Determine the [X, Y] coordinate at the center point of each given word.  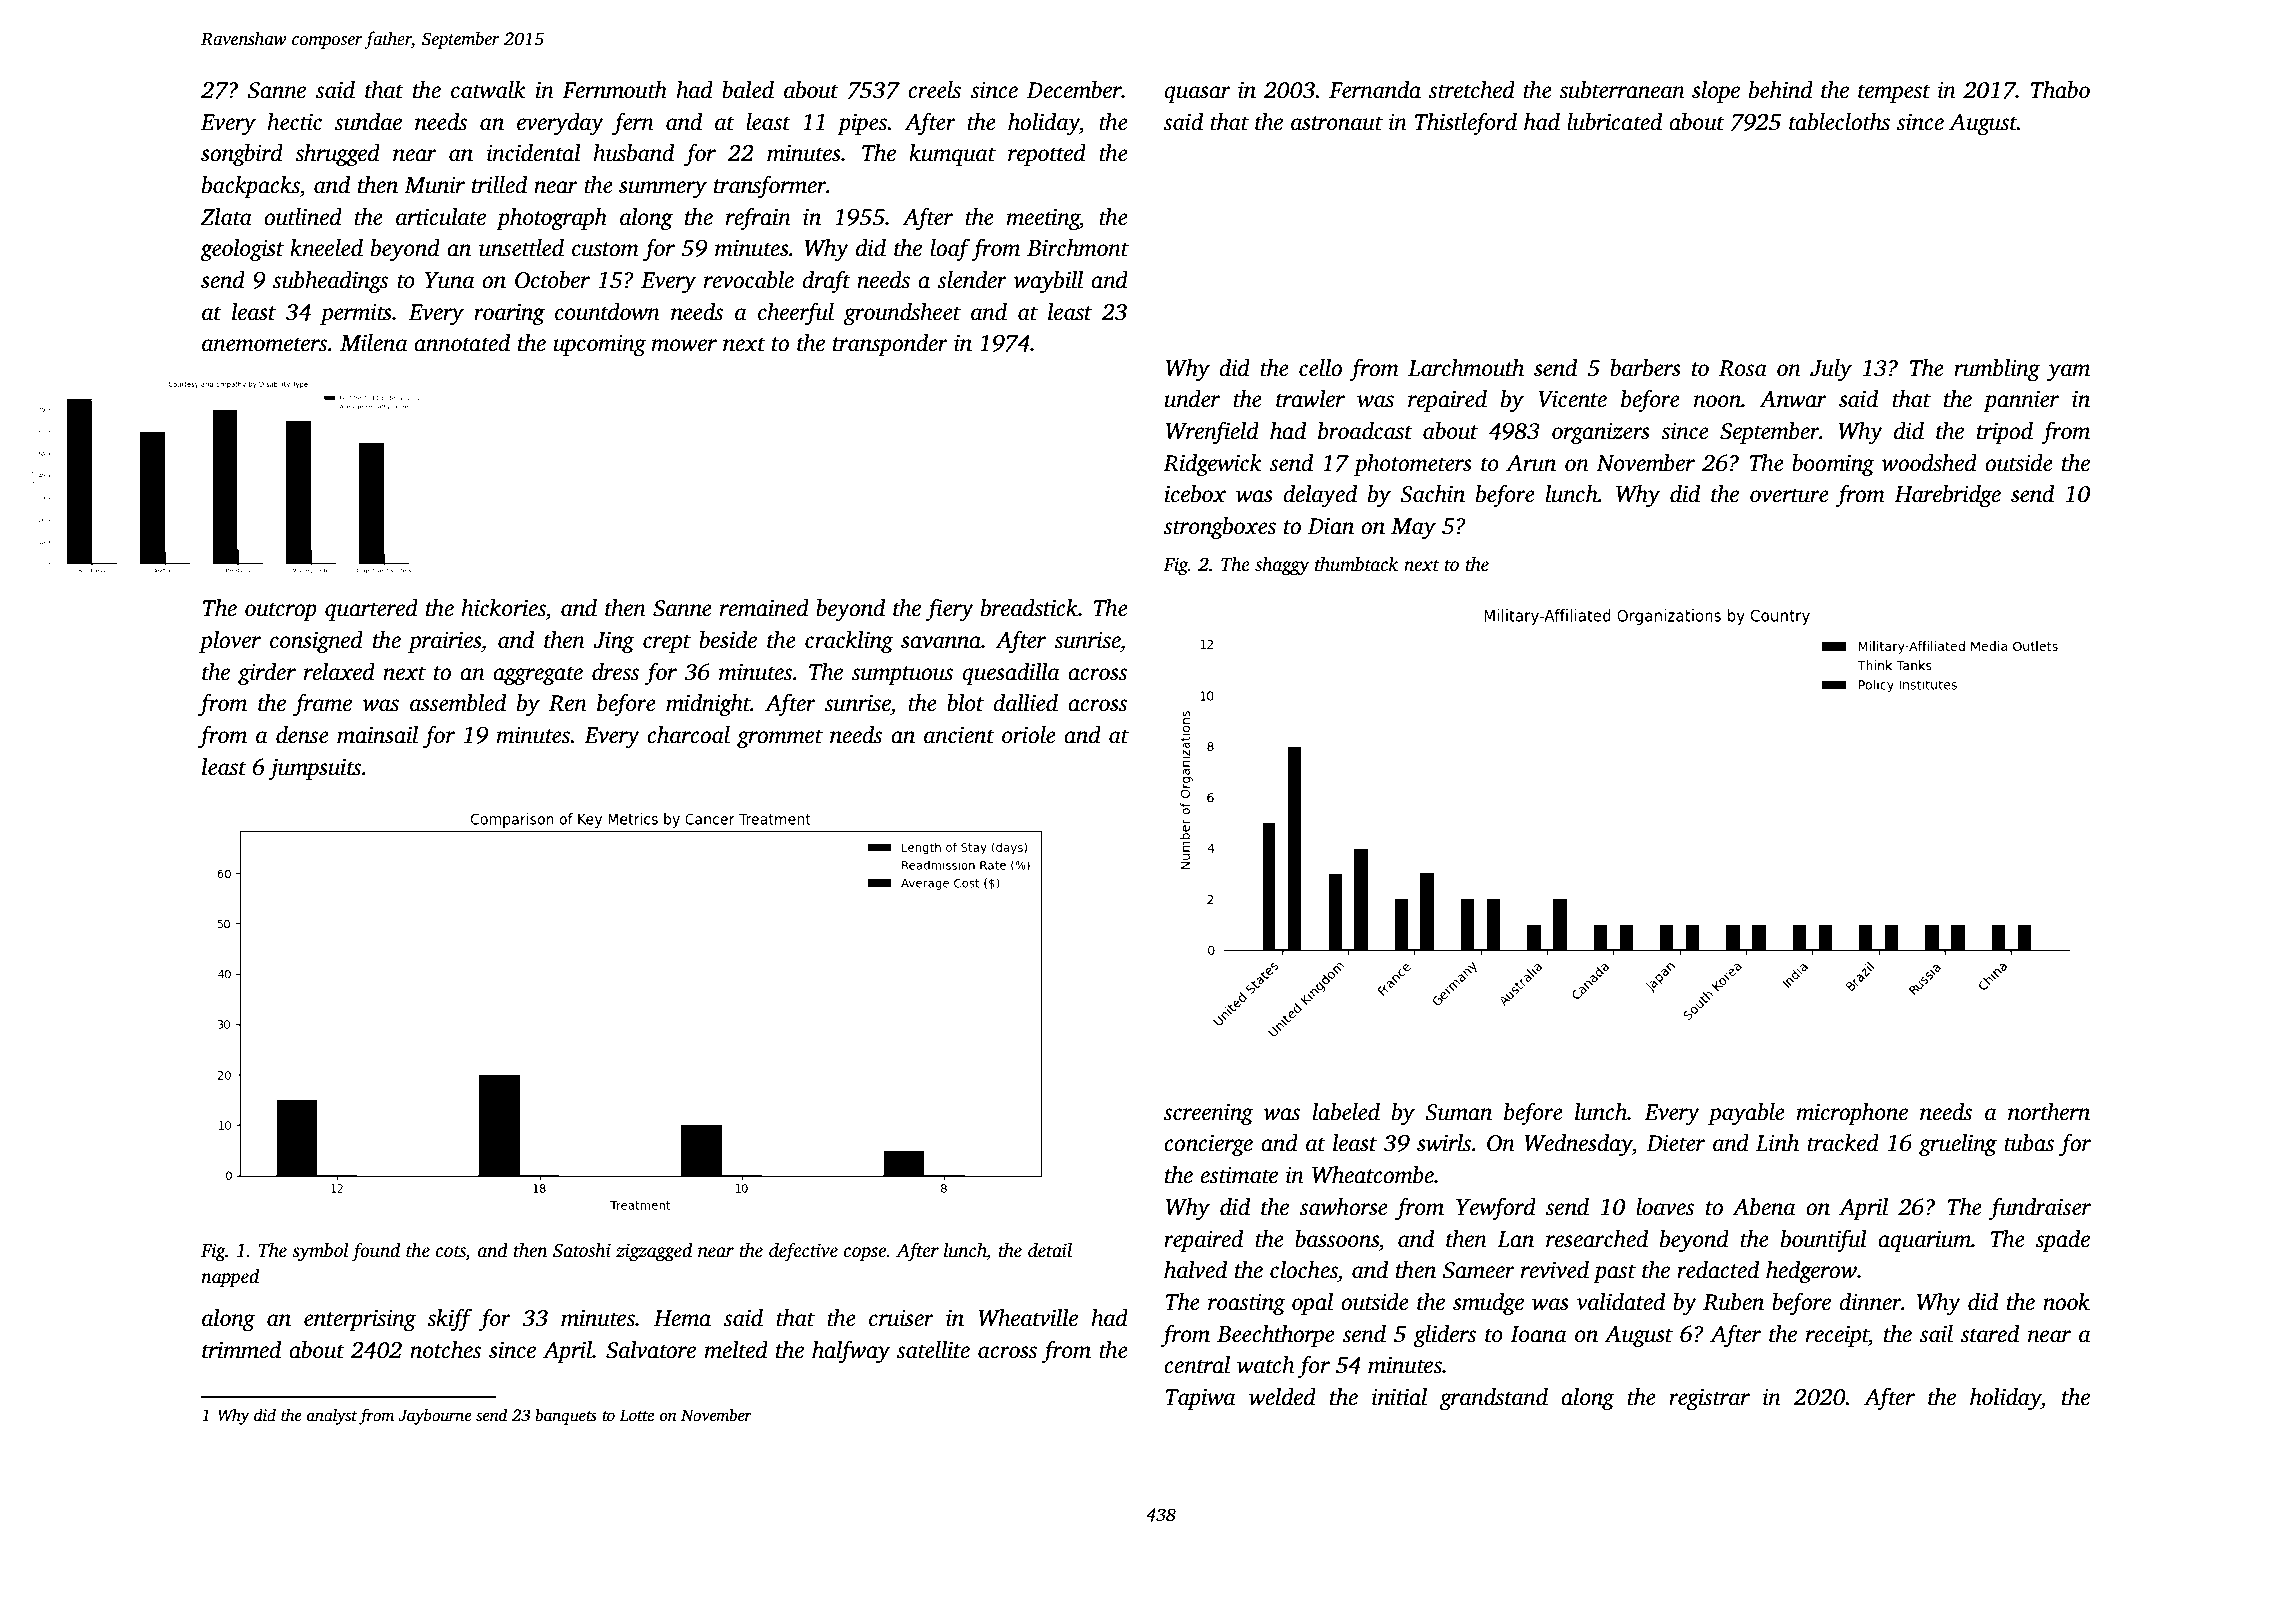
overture [1789, 495]
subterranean [1622, 90]
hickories [504, 608]
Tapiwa [1200, 1399]
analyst [332, 1416]
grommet [780, 738]
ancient [959, 735]
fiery [950, 609]
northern [2049, 1112]
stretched [1472, 90]
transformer [770, 186]
